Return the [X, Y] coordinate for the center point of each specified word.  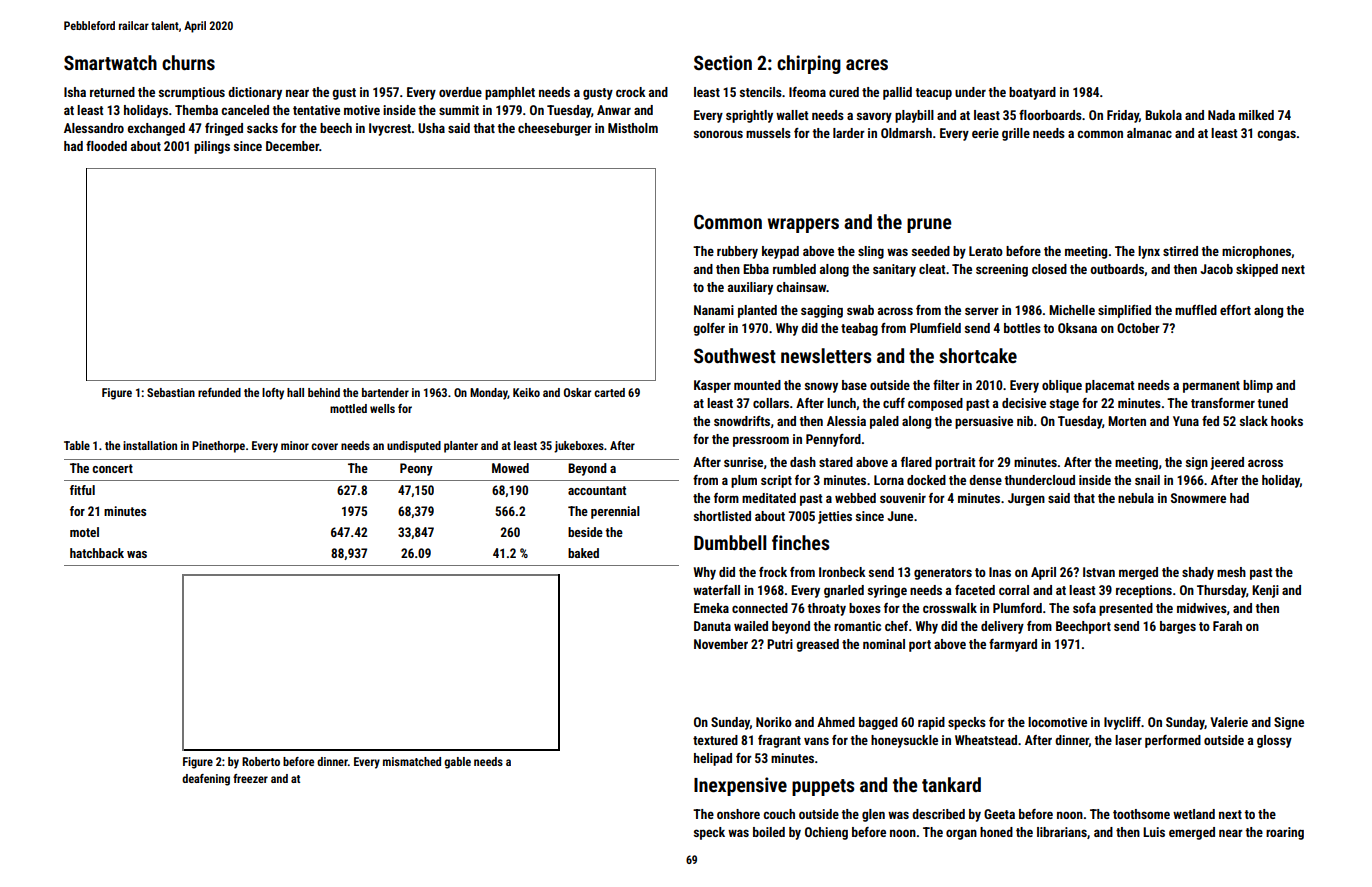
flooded [106, 146]
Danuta [712, 626]
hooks [1287, 421]
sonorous [718, 134]
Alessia [846, 421]
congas [1276, 135]
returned [112, 92]
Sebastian [171, 392]
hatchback [97, 553]
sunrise [743, 462]
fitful [82, 490]
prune [929, 225]
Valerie [1229, 722]
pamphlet [510, 93]
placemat [1109, 386]
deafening [206, 780]
